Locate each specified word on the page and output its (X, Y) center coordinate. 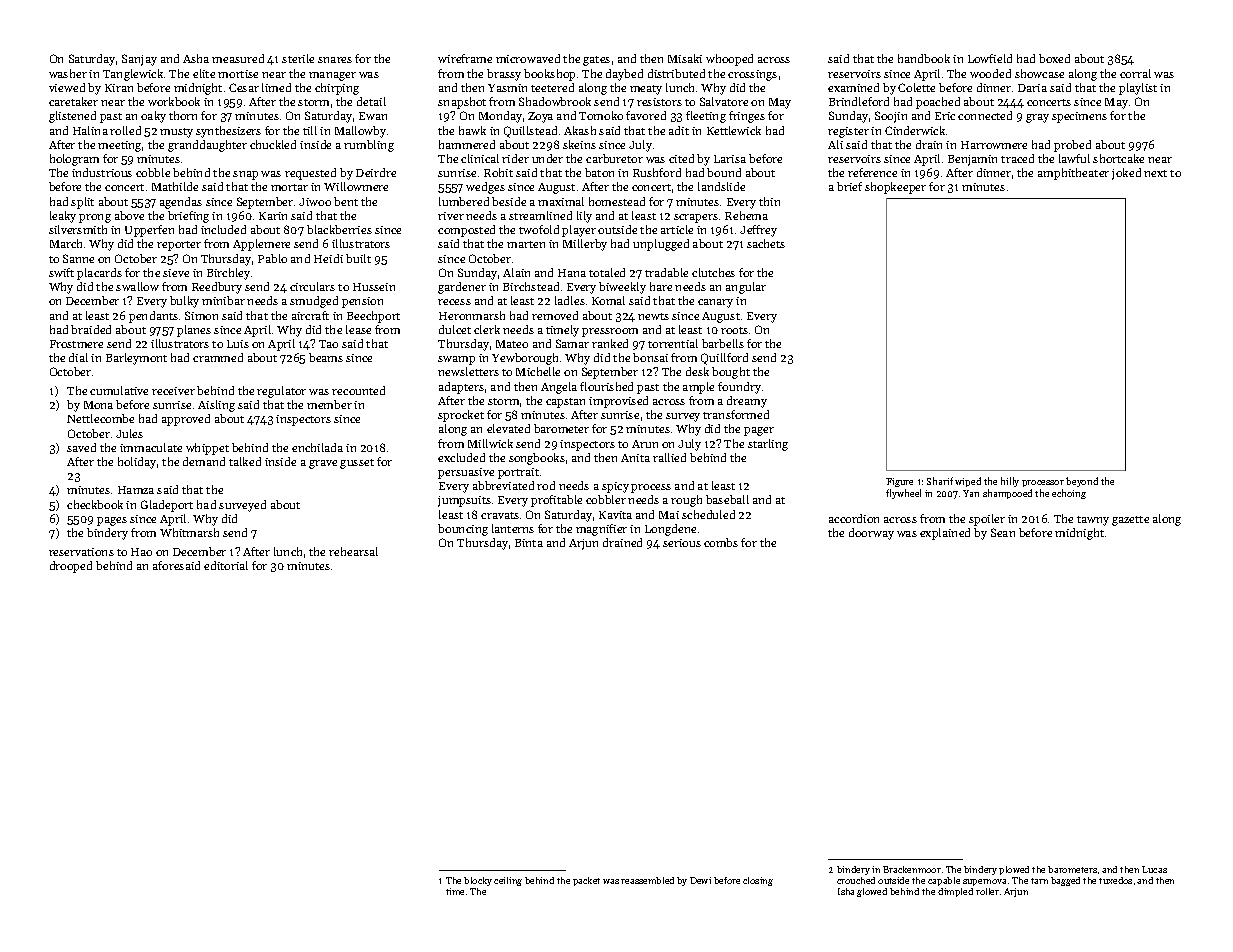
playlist (1138, 89)
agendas (181, 203)
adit (679, 130)
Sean (1003, 532)
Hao (141, 552)
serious (682, 543)
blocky (478, 881)
